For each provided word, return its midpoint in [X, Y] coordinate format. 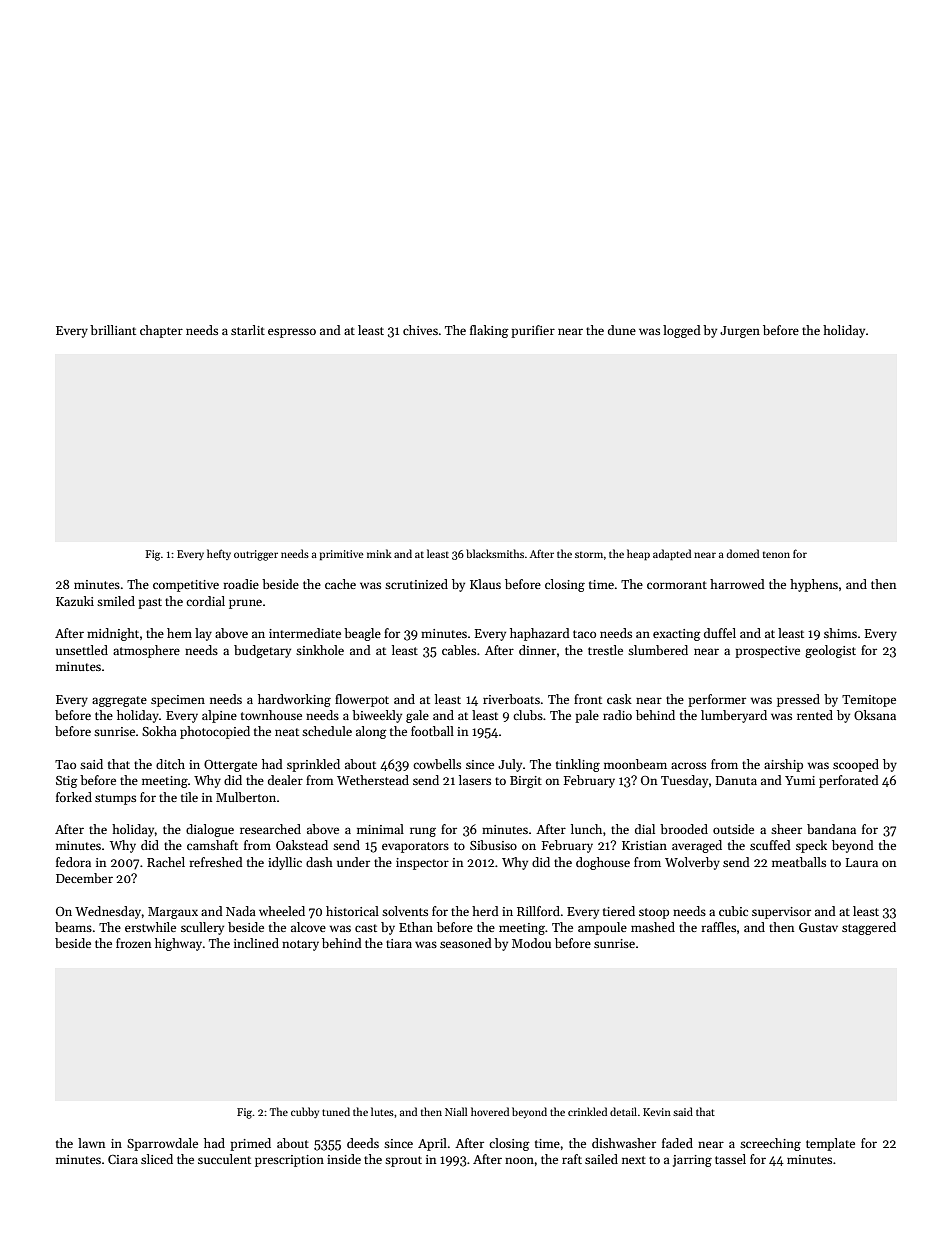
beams [73, 927]
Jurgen [740, 332]
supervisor [781, 913]
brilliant [113, 330]
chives [420, 330]
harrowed [737, 584]
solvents [405, 911]
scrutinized [416, 584]
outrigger [256, 555]
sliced [157, 1159]
